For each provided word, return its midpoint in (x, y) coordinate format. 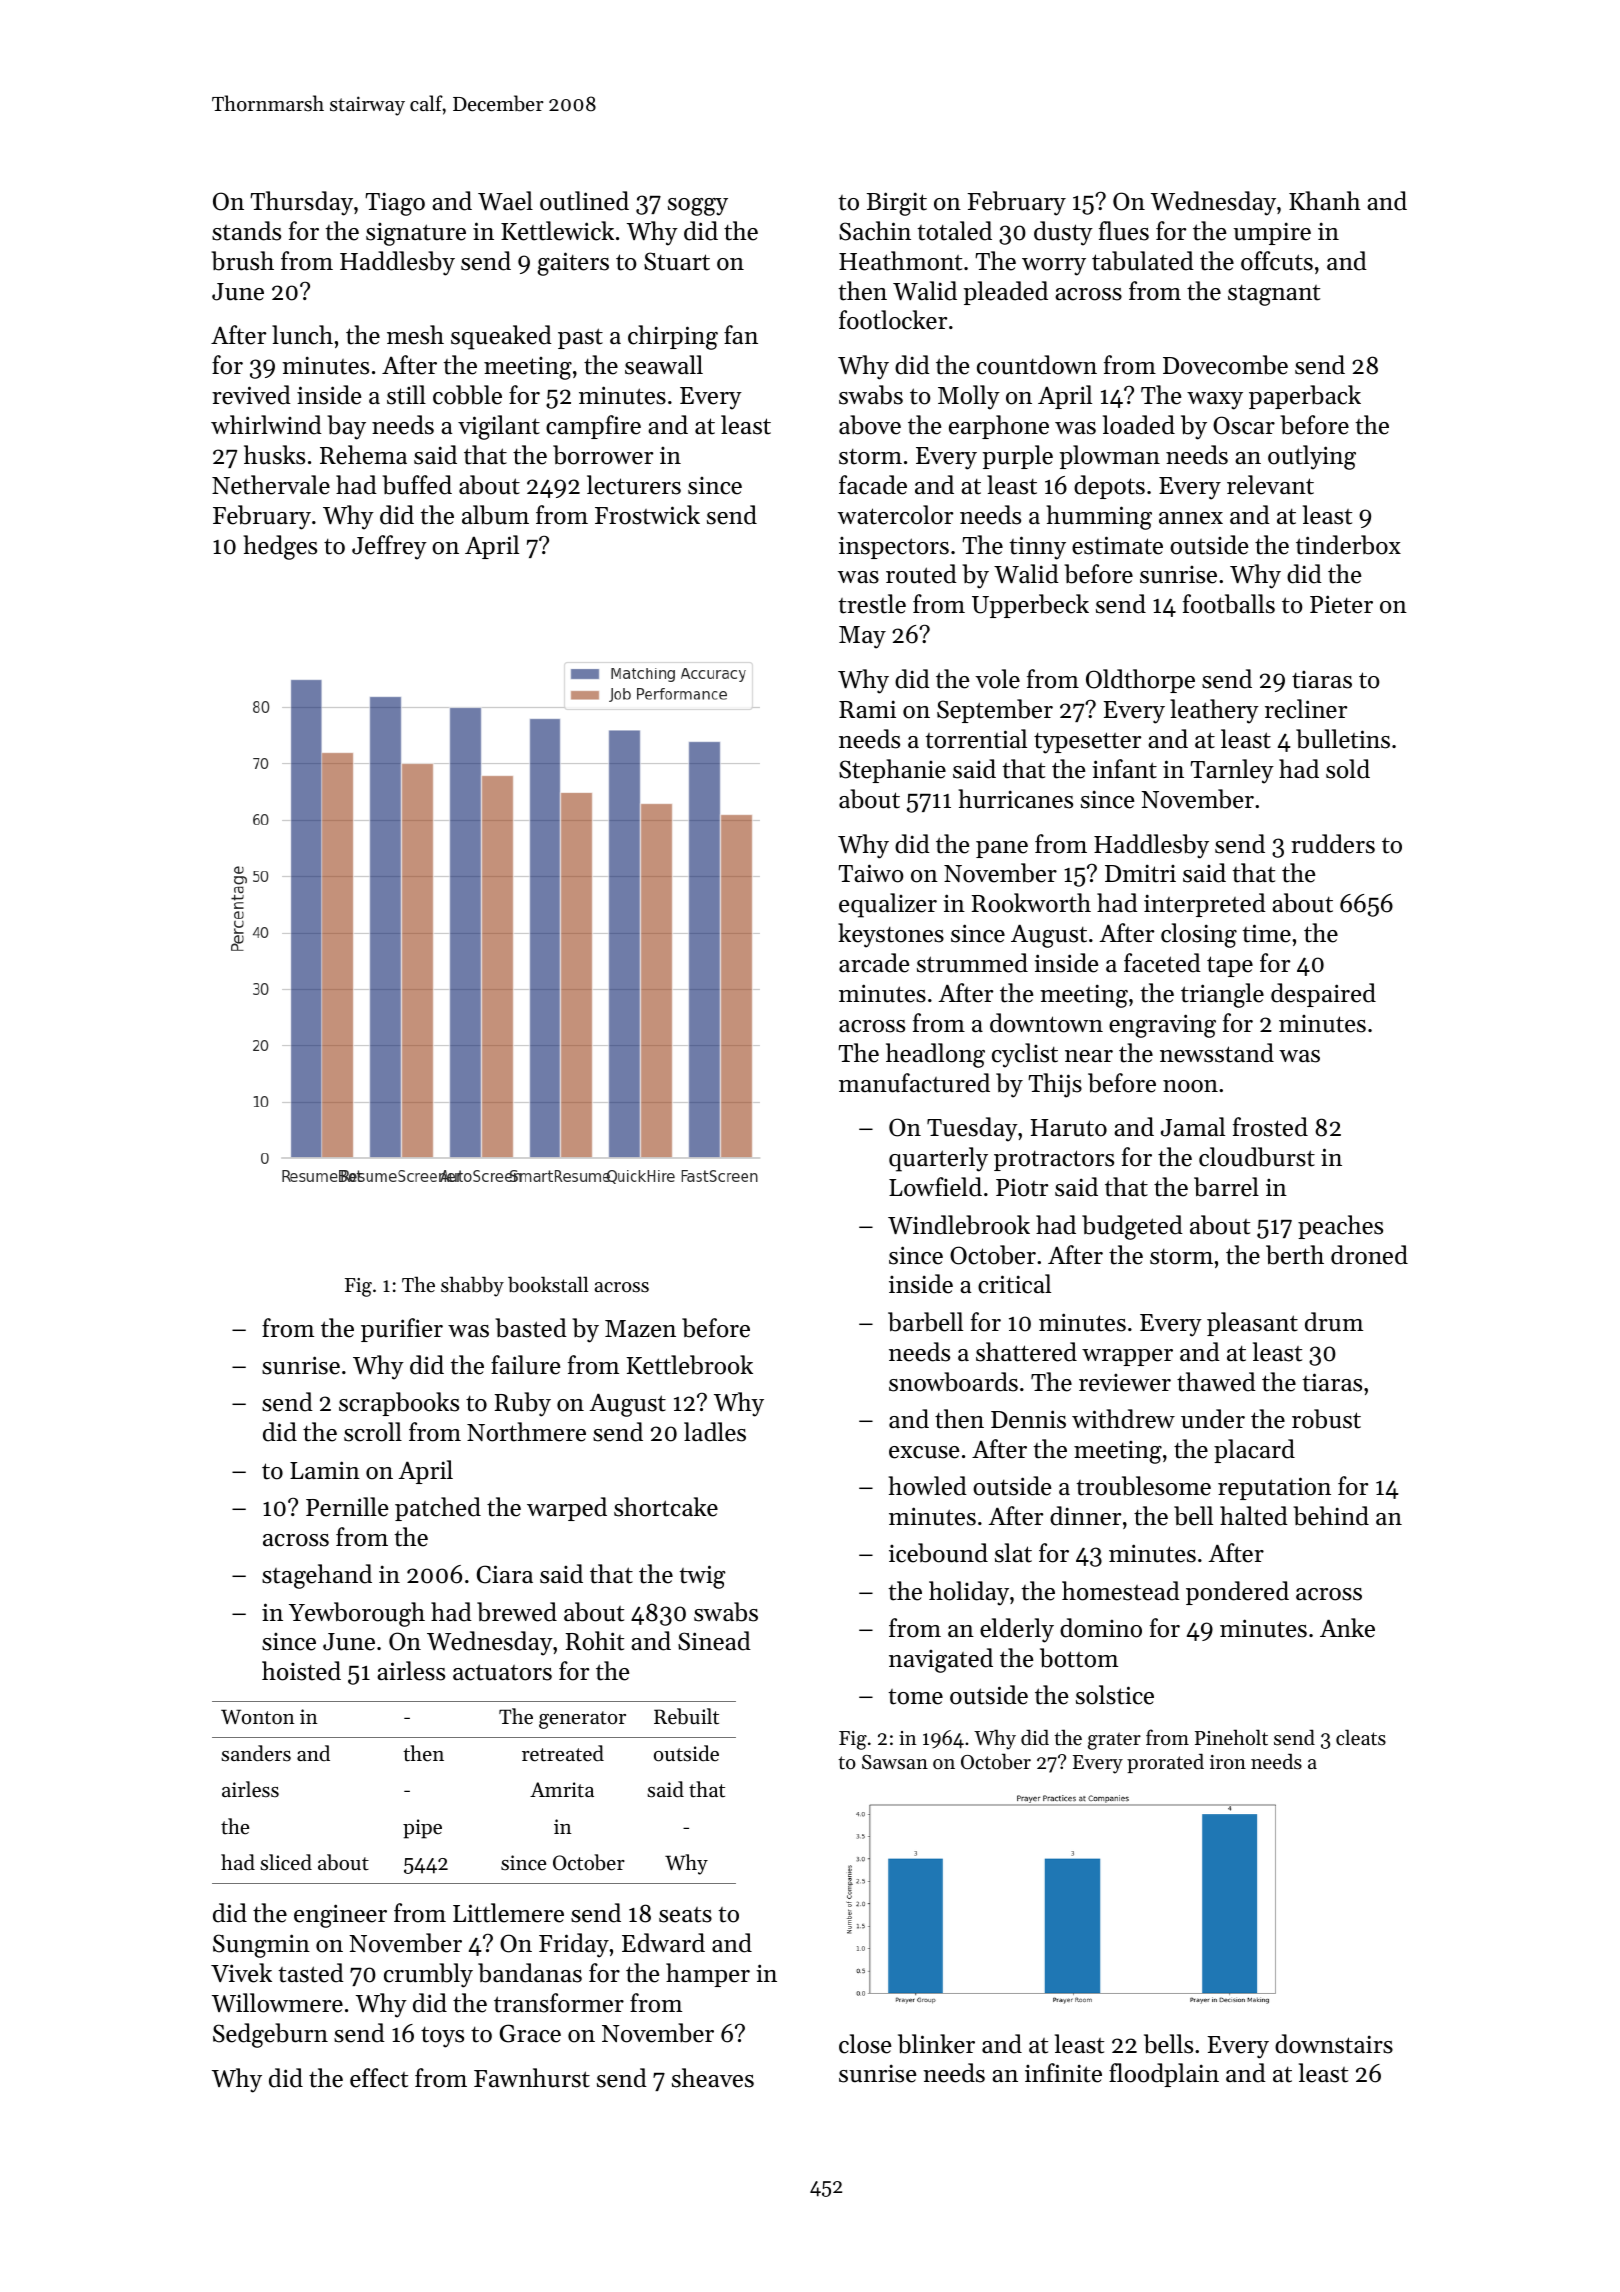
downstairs (1334, 2044)
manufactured (914, 1083)
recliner (1306, 709)
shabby (472, 1286)
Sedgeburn (270, 2035)
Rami (867, 709)
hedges (280, 547)
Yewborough (357, 1614)
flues (1124, 231)
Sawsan (895, 1762)
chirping (673, 337)
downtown (1046, 1023)
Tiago (395, 204)
